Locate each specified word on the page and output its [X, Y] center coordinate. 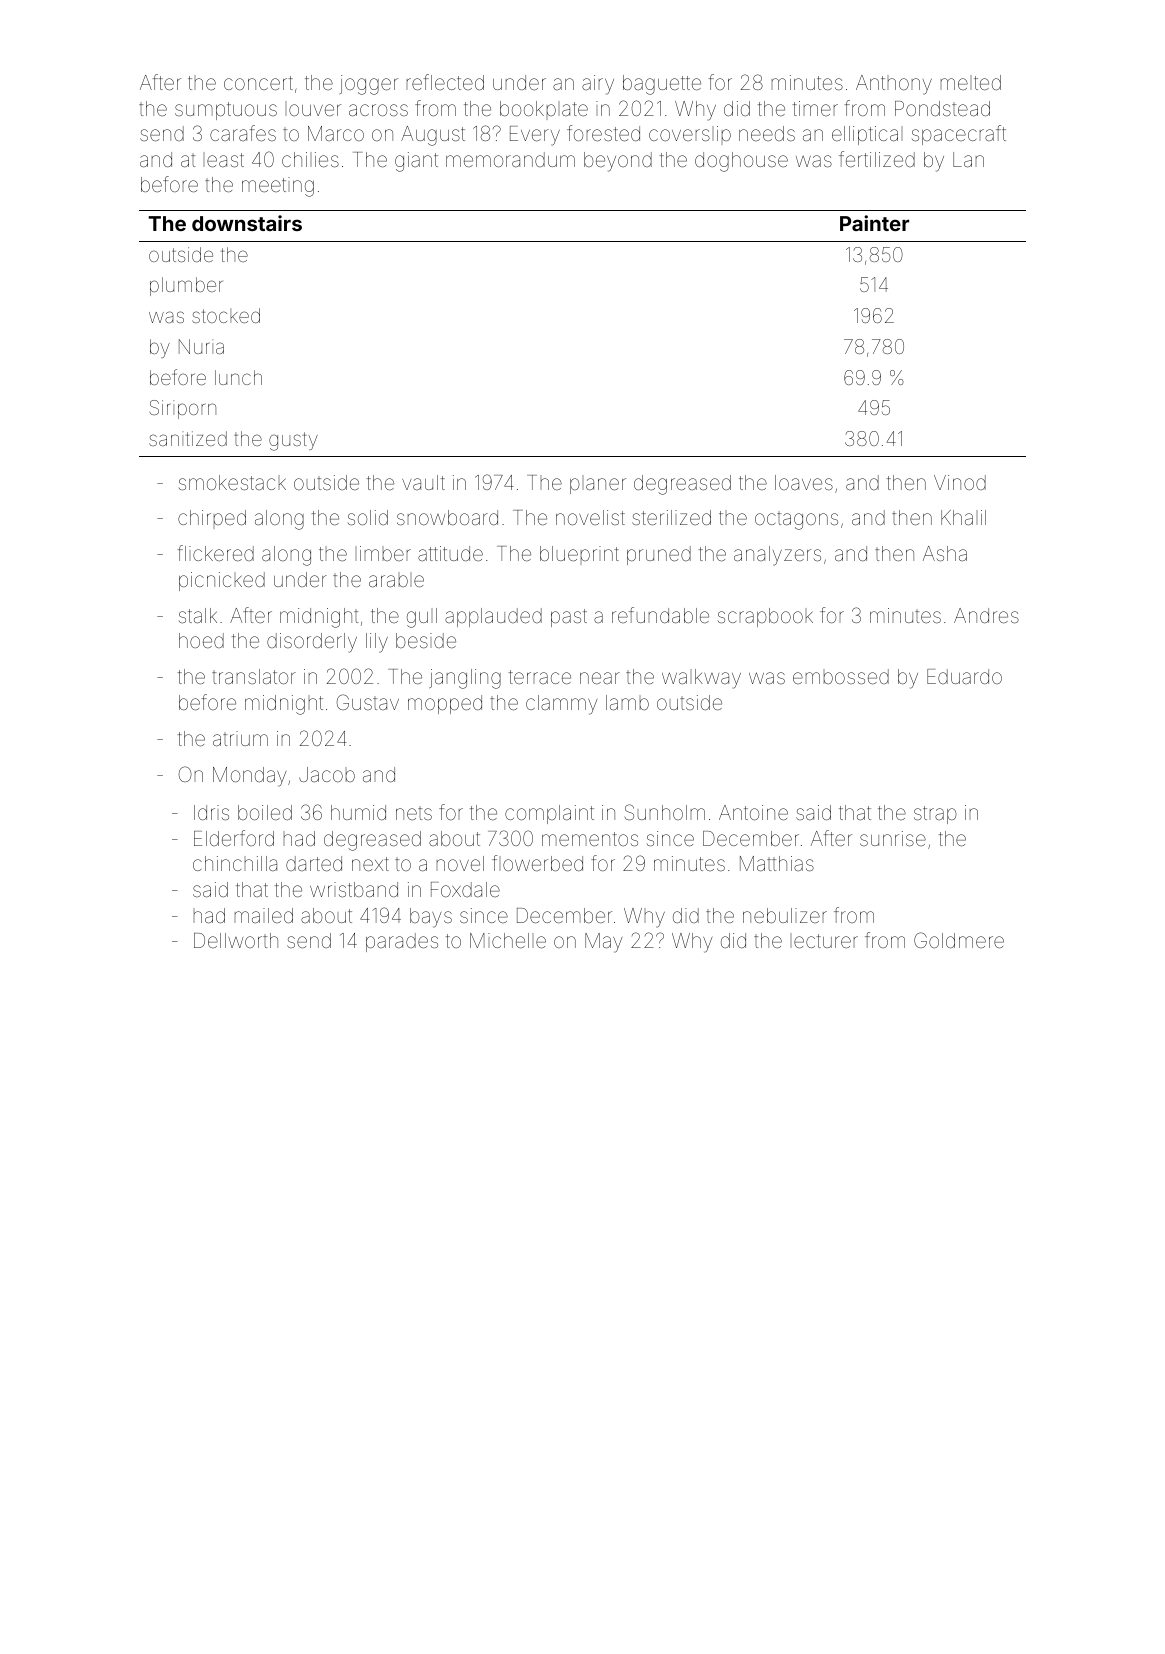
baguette [662, 85]
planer [598, 486]
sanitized [188, 438]
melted [971, 82]
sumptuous [226, 111]
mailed [264, 915]
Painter [874, 223]
